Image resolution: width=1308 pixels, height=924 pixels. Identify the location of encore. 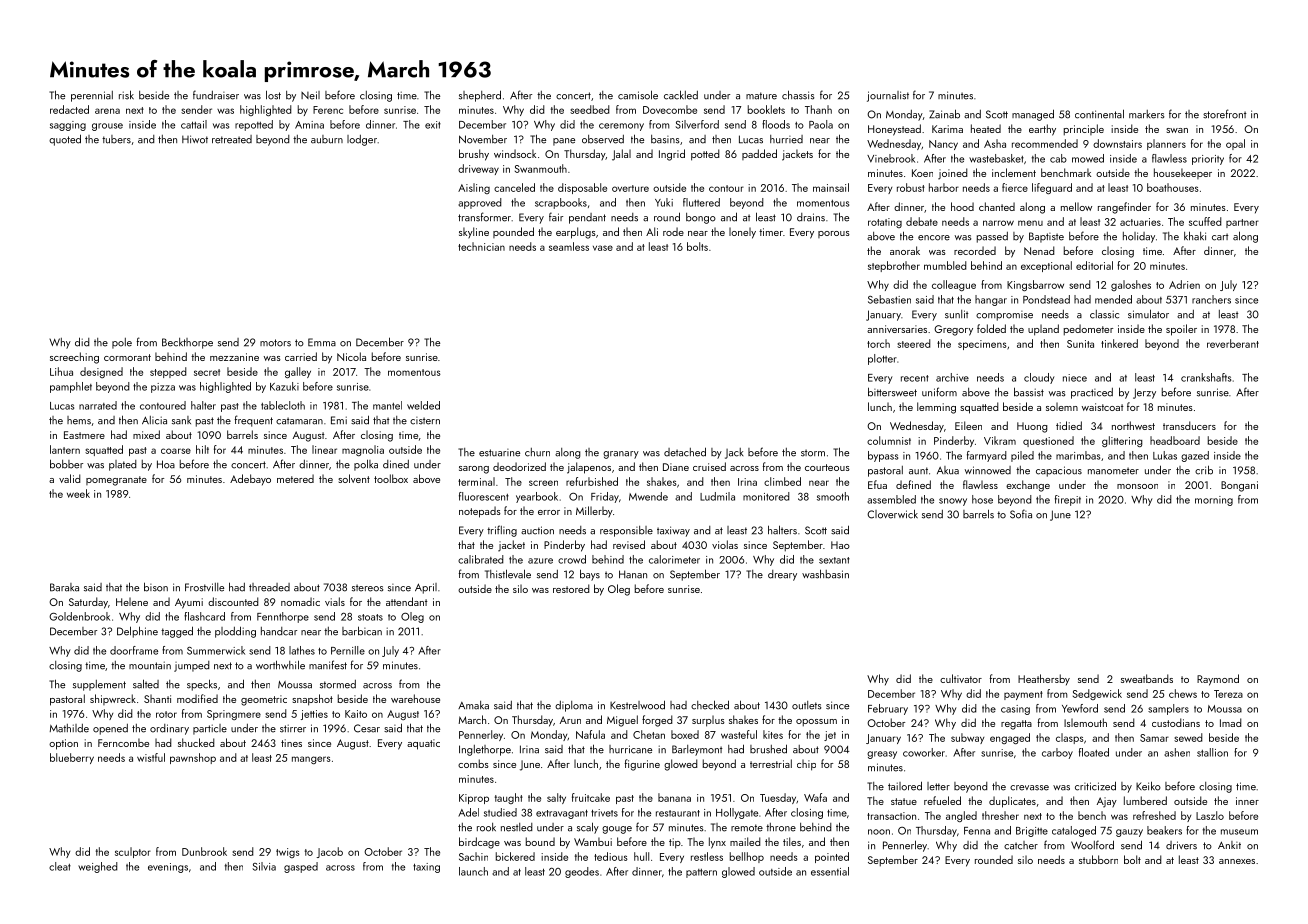
(934, 238).
